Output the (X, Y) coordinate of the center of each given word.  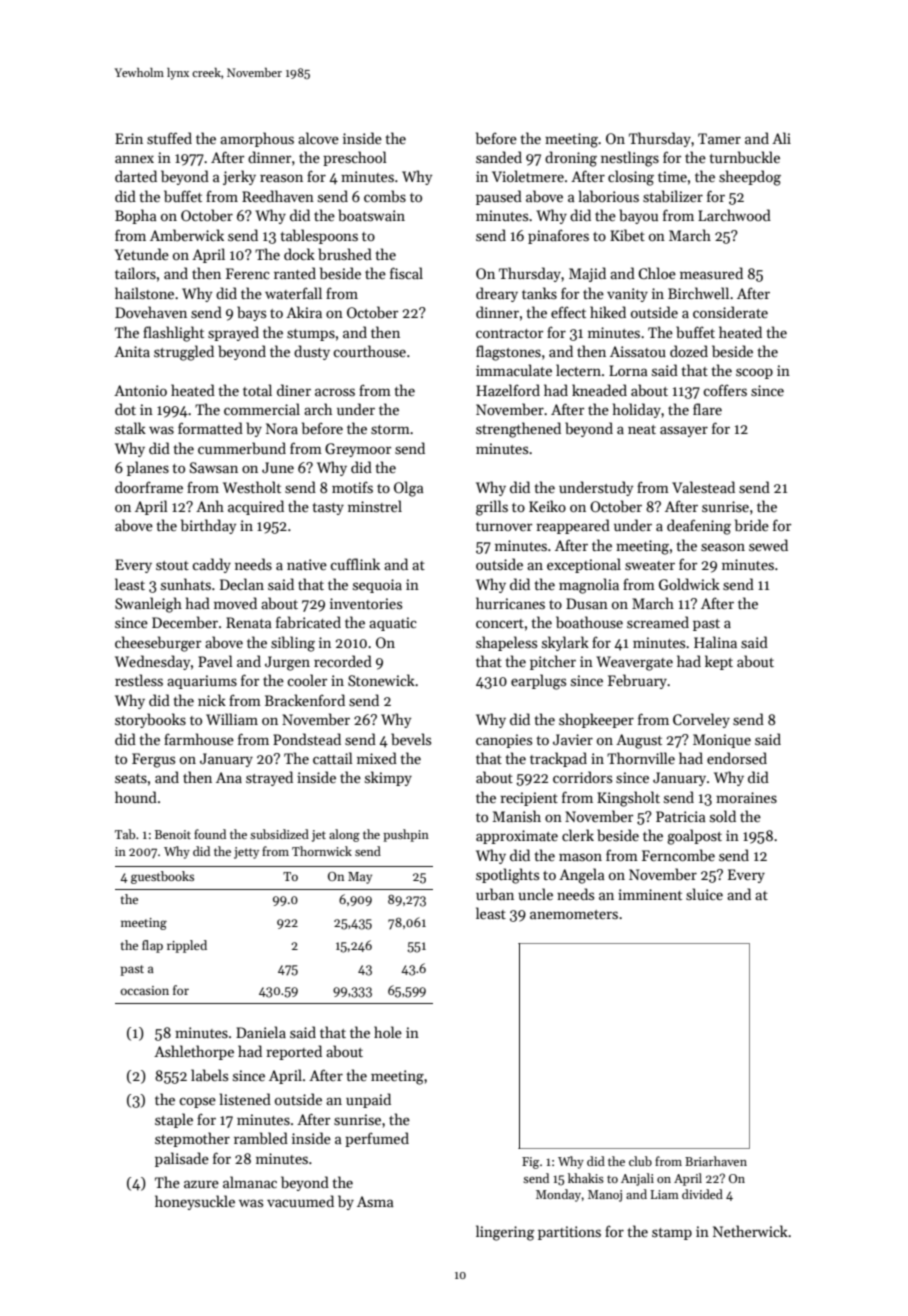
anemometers (574, 914)
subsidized (279, 834)
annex (134, 159)
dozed (689, 351)
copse (198, 1102)
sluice (704, 894)
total (257, 390)
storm (390, 429)
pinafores (558, 236)
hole (388, 1032)
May (360, 878)
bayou (638, 216)
